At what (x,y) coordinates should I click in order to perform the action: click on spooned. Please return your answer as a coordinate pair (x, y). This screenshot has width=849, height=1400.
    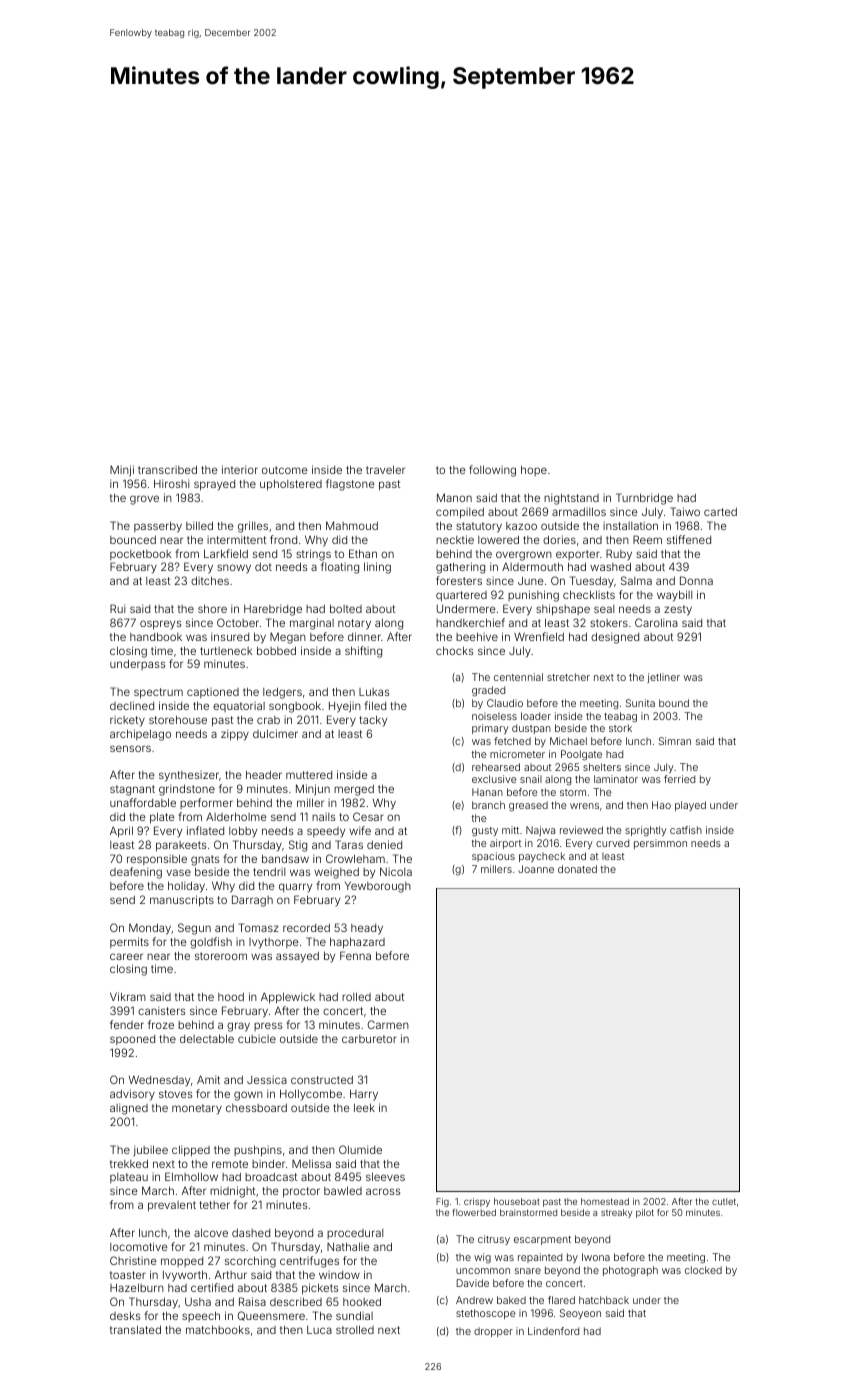
    Looking at the image, I should click on (132, 1040).
